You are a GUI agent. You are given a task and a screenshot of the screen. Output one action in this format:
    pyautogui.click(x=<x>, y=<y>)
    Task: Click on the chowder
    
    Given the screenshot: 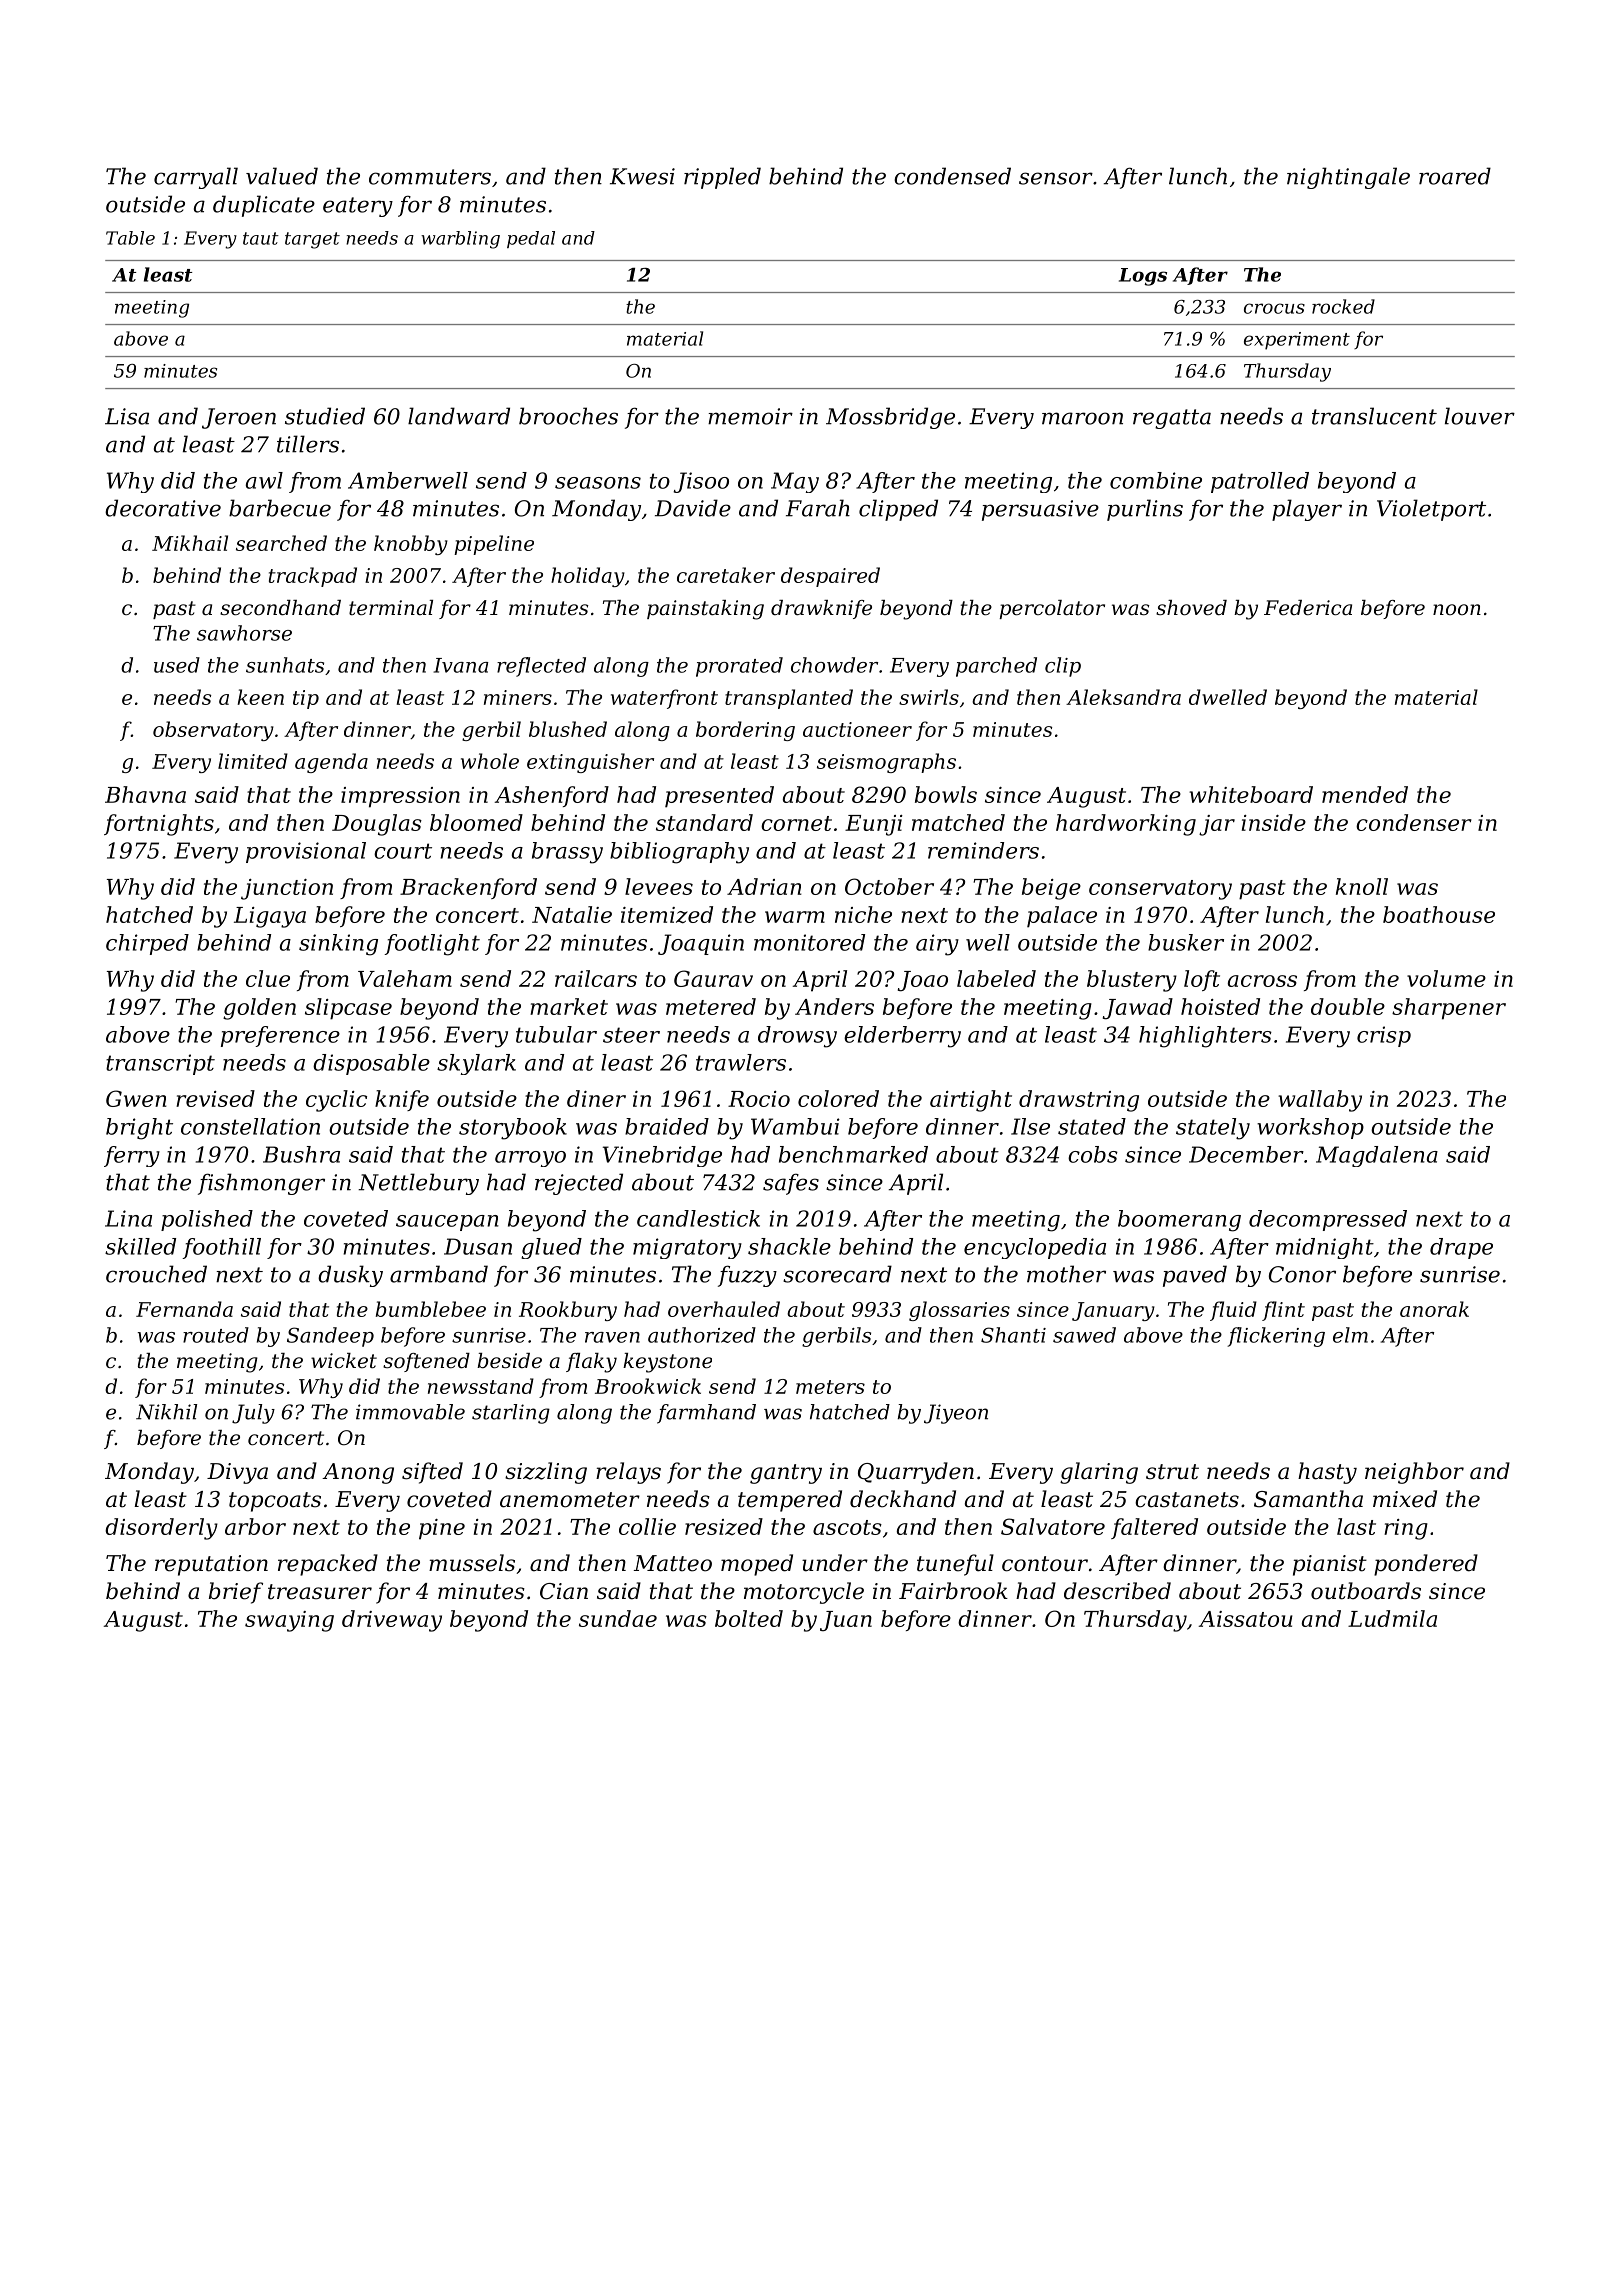 What is the action you would take?
    pyautogui.click(x=834, y=665)
